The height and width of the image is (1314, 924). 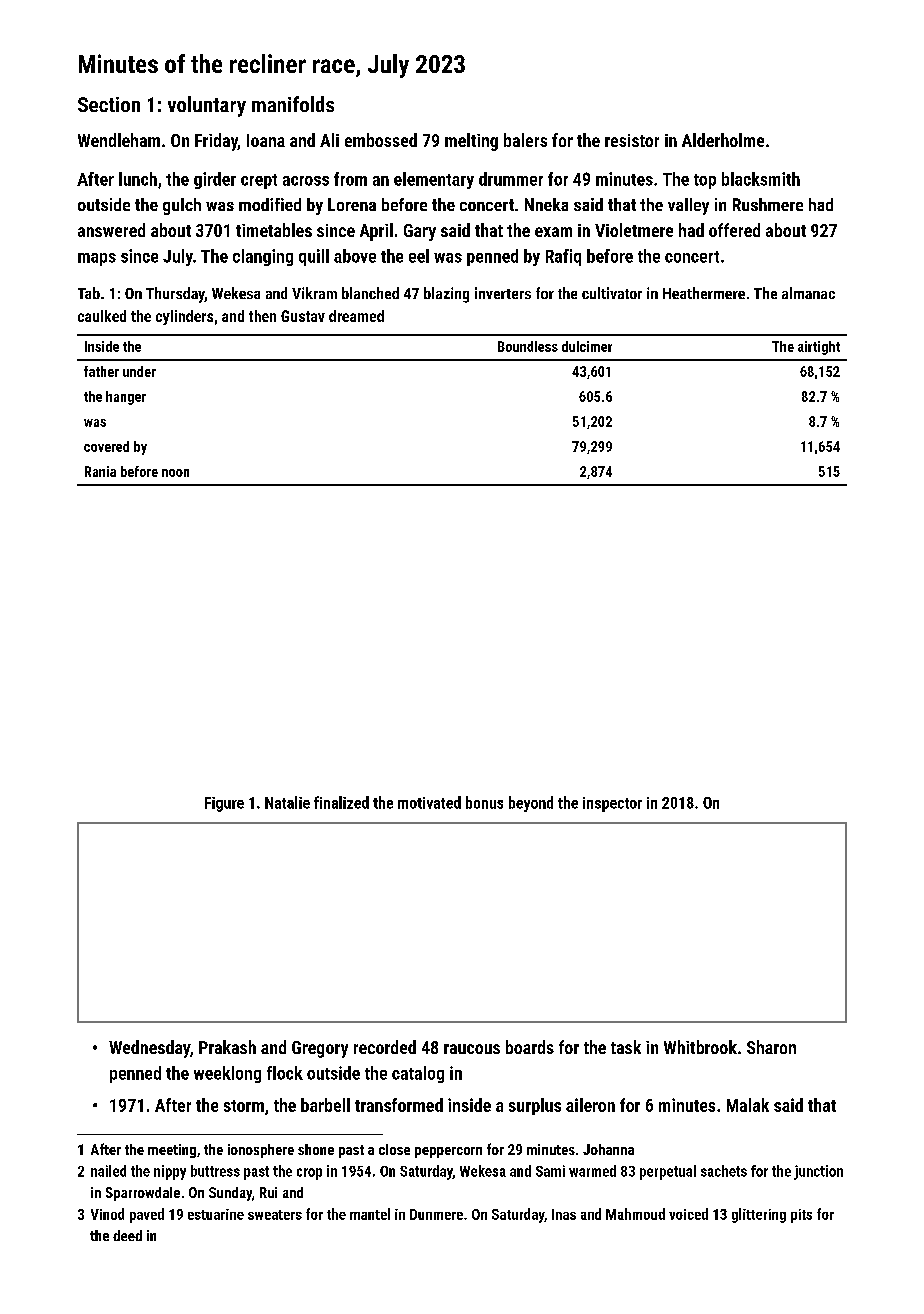 What do you see at coordinates (668, 1172) in the image?
I see `perpetual` at bounding box center [668, 1172].
